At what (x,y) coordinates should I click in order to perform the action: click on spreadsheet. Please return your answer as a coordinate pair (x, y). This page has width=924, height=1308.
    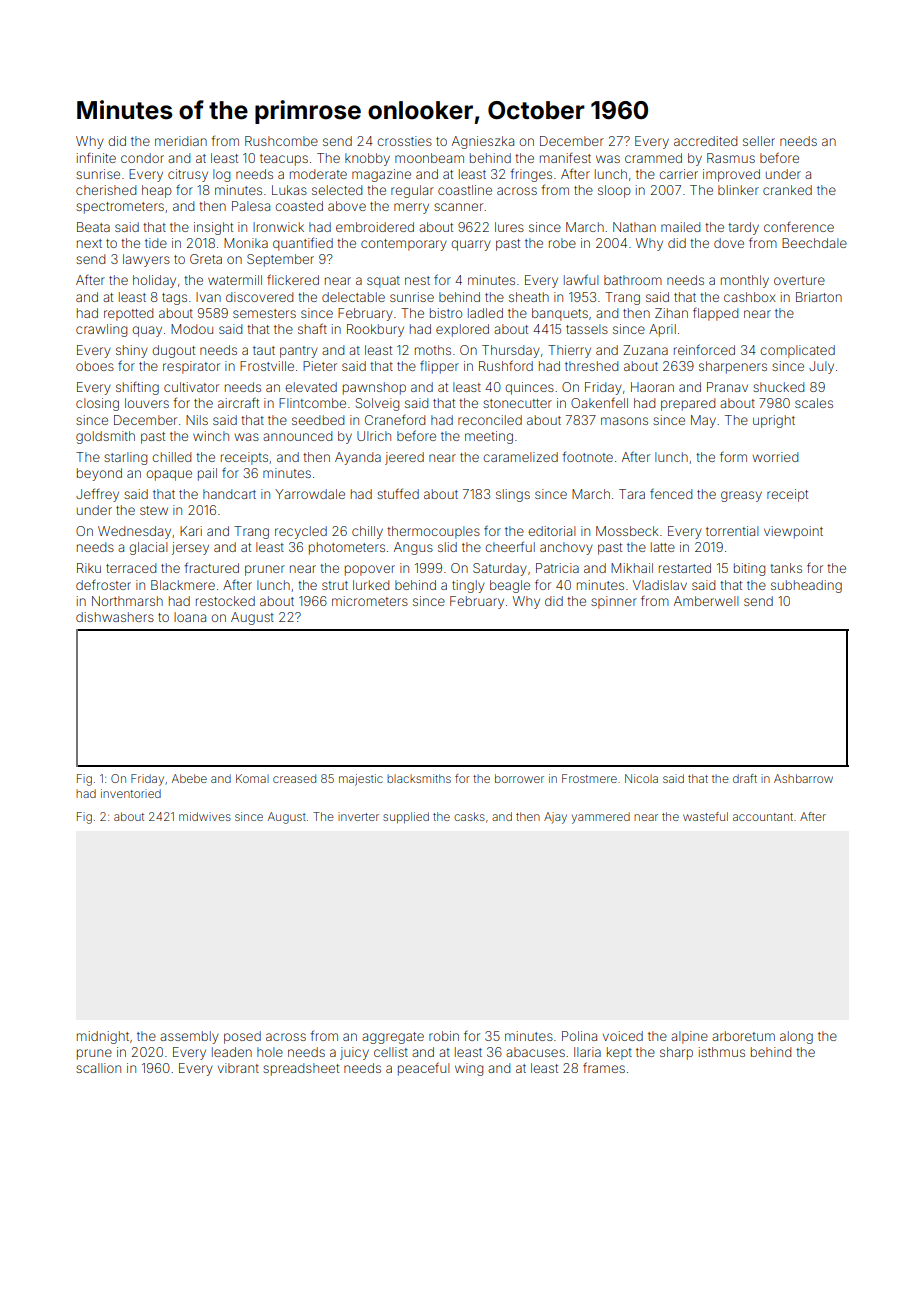
    Looking at the image, I should click on (301, 1069).
